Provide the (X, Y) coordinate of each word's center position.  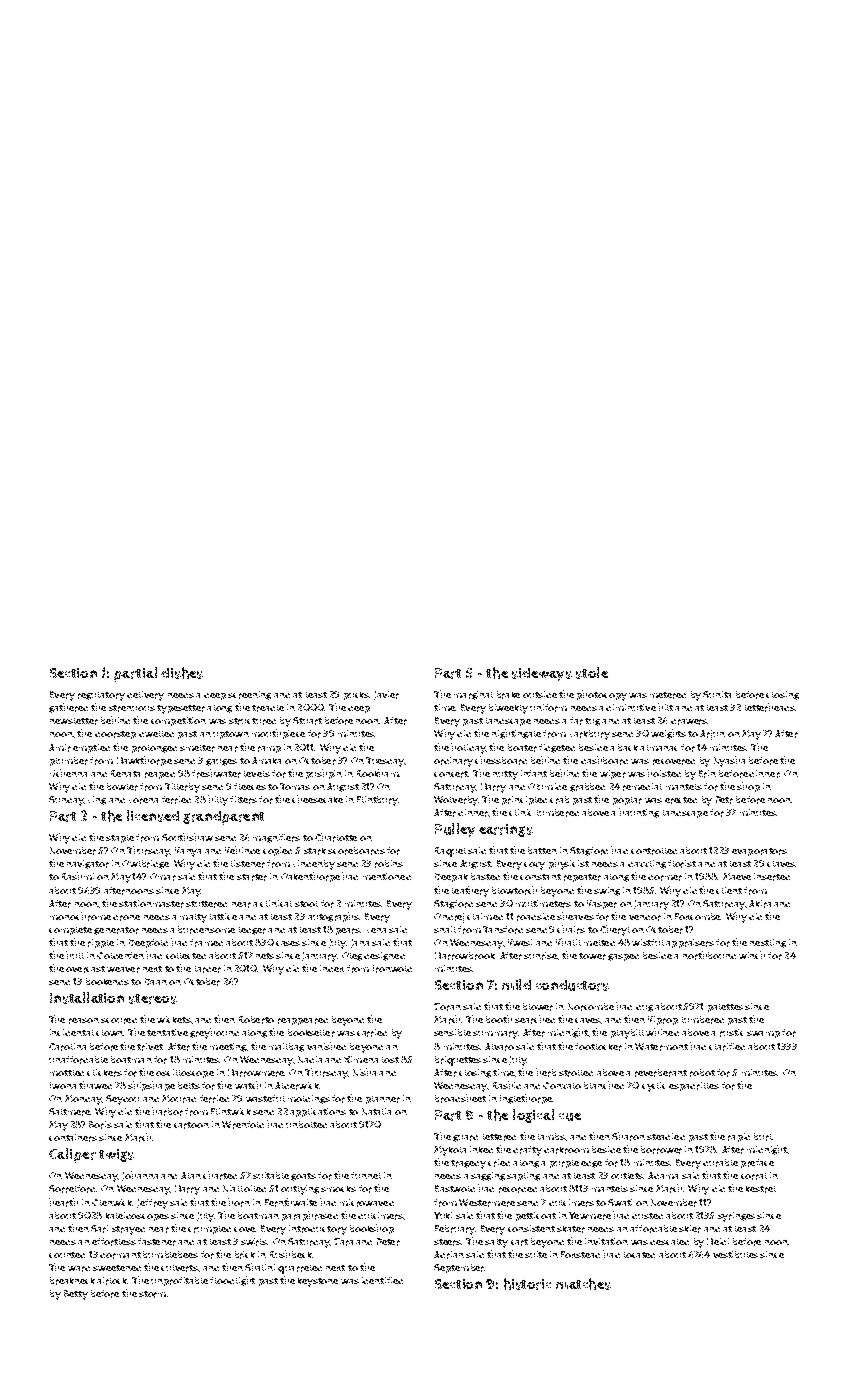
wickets (174, 1019)
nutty (505, 775)
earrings (506, 830)
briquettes (458, 1061)
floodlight (232, 1281)
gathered (68, 708)
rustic (731, 1033)
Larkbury (590, 735)
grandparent (223, 818)
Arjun (712, 735)
